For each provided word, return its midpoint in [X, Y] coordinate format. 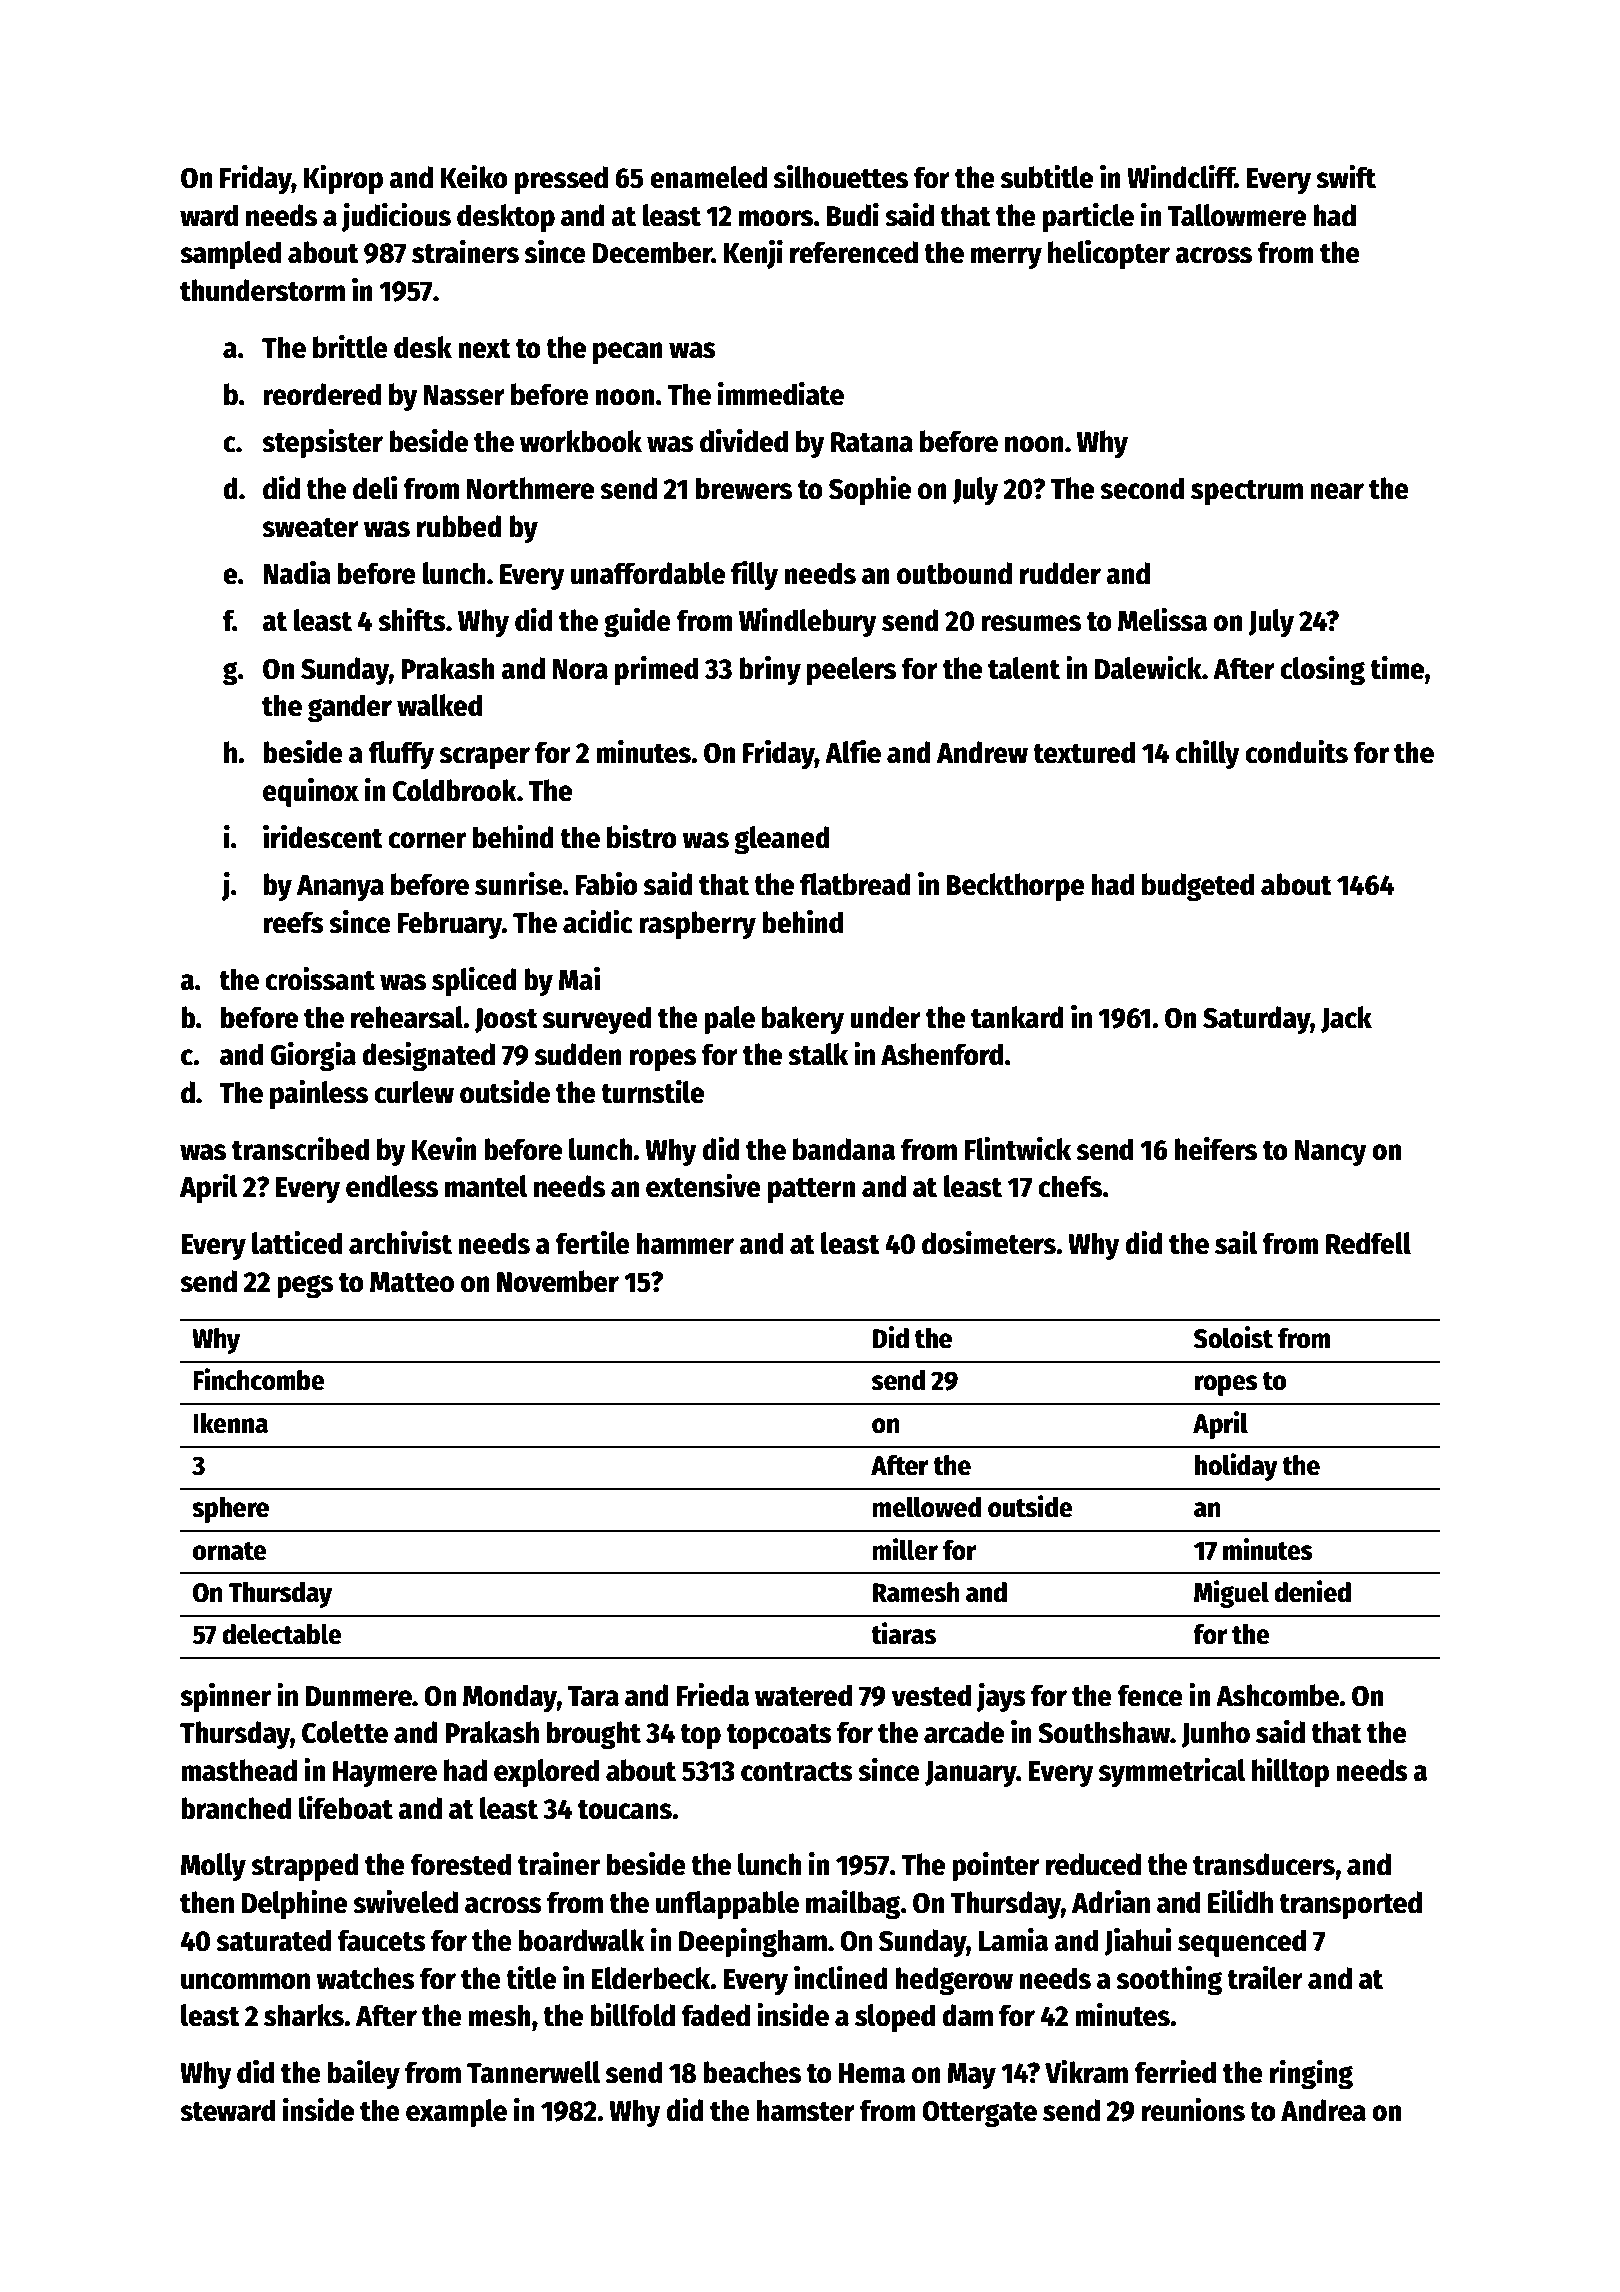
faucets [382, 1940]
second [1142, 488]
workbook [581, 441]
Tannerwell [533, 2072]
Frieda [712, 1695]
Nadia [297, 573]
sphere [230, 1510]
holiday [1236, 1467]
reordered [322, 394]
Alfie [853, 752]
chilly [1207, 754]
